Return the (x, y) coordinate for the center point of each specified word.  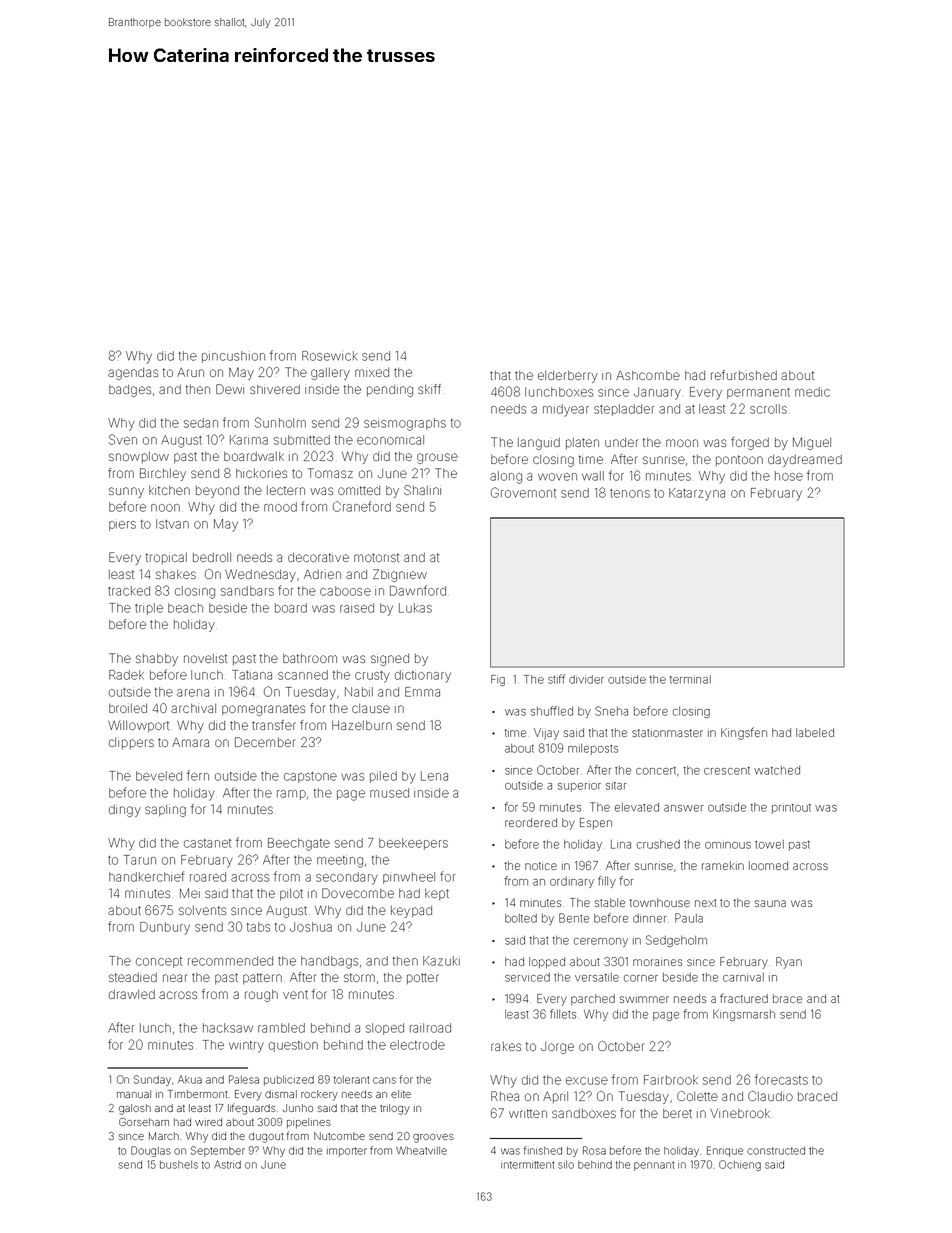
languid (539, 444)
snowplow (139, 457)
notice (541, 866)
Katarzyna (697, 494)
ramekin (723, 865)
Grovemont (523, 492)
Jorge (557, 1048)
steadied (133, 977)
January (657, 393)
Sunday (152, 1080)
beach (185, 608)
